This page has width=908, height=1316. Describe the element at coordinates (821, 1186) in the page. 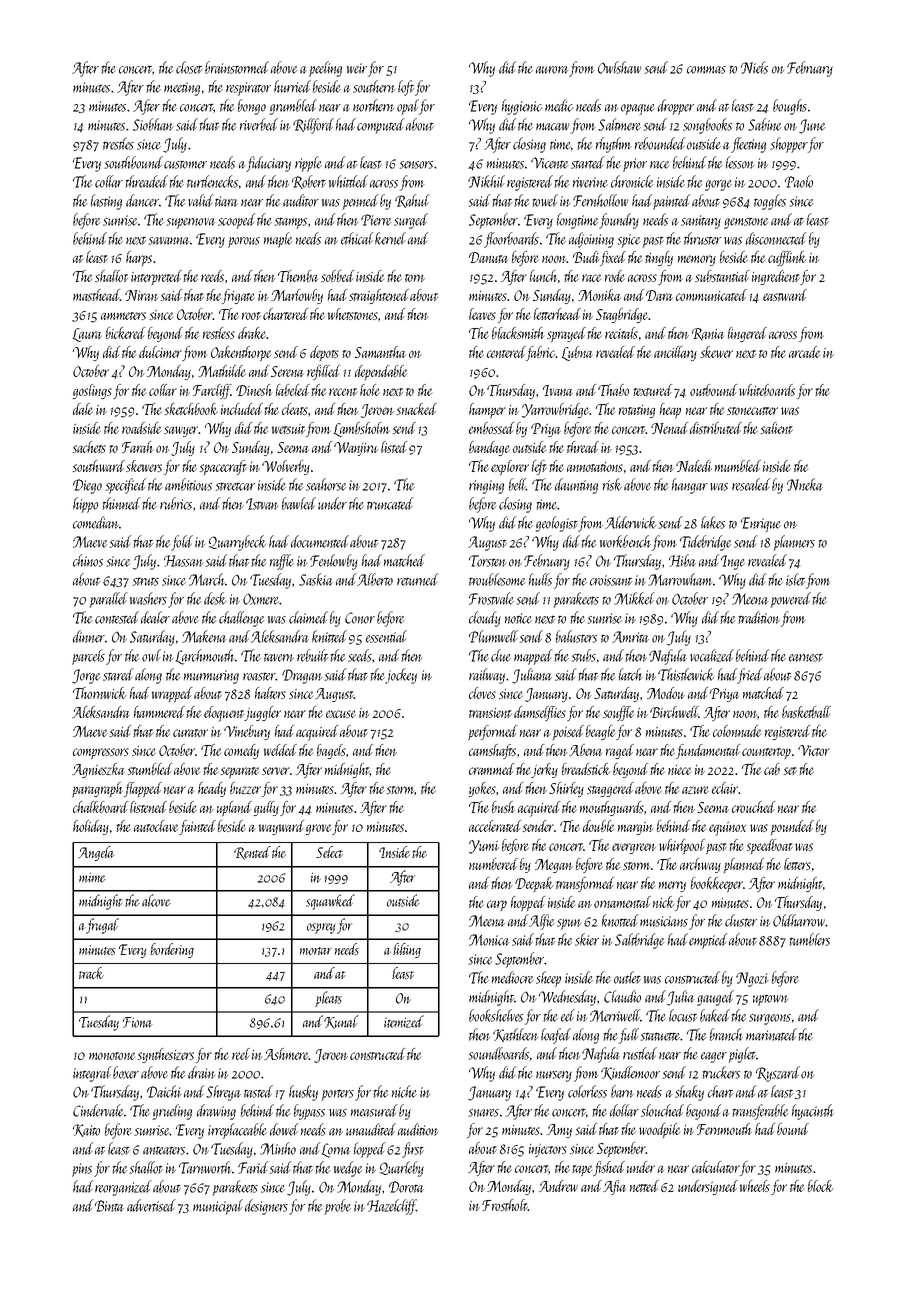

I see `block` at that location.
